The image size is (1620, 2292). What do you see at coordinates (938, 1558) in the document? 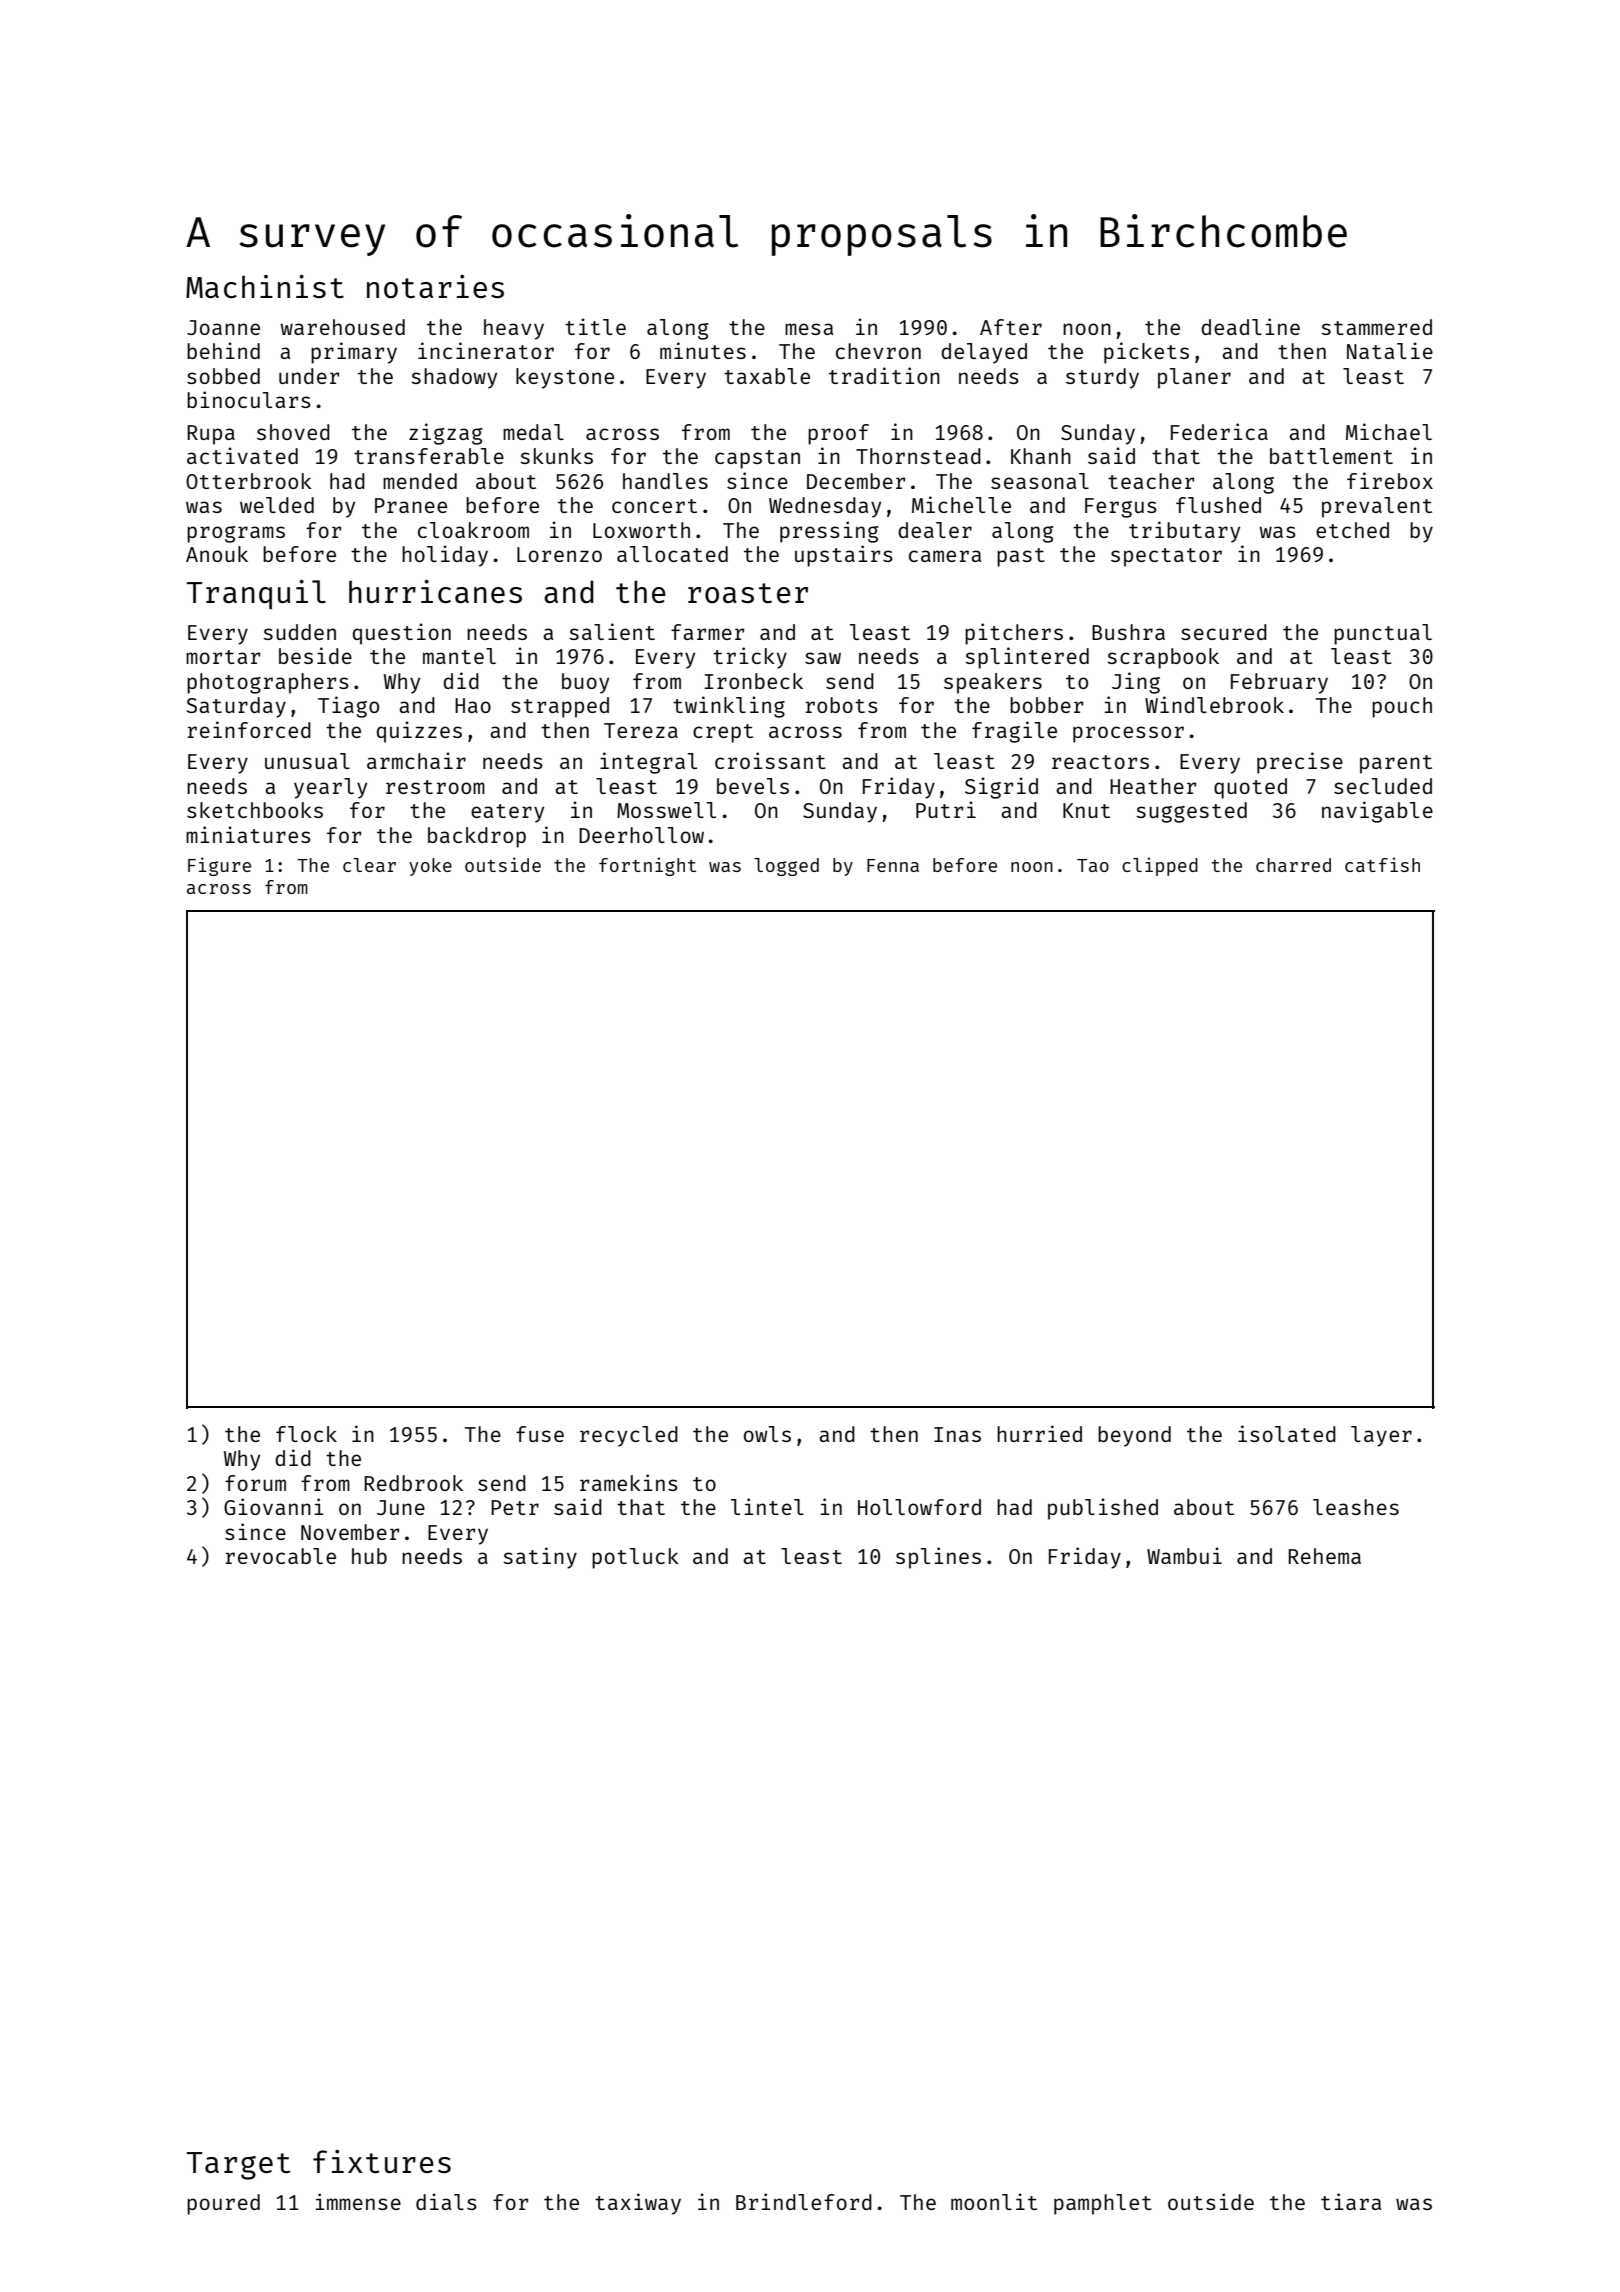
I see `splines` at bounding box center [938, 1558].
